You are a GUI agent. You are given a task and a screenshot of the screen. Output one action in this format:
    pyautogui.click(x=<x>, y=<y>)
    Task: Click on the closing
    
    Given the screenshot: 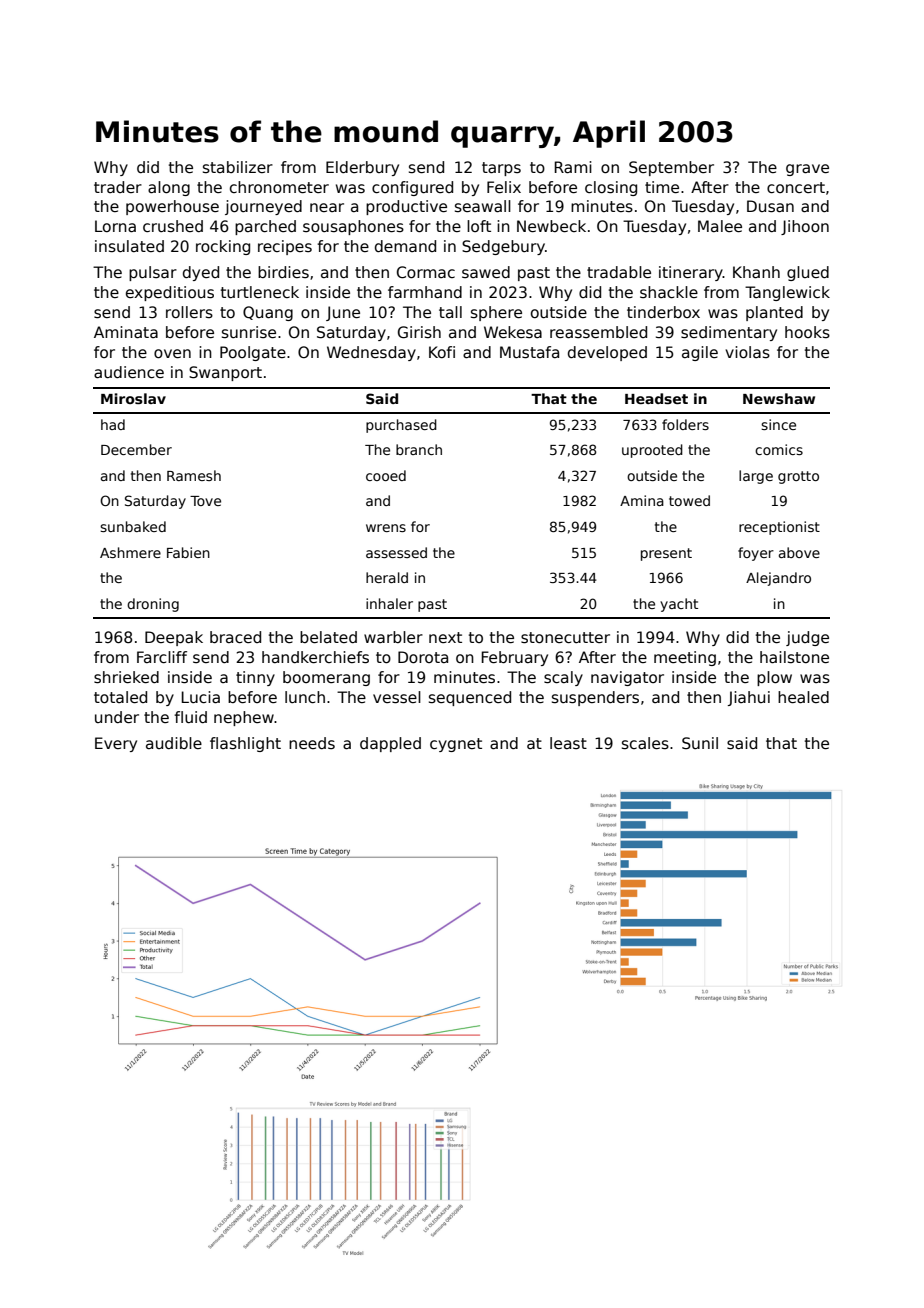 What is the action you would take?
    pyautogui.click(x=611, y=188)
